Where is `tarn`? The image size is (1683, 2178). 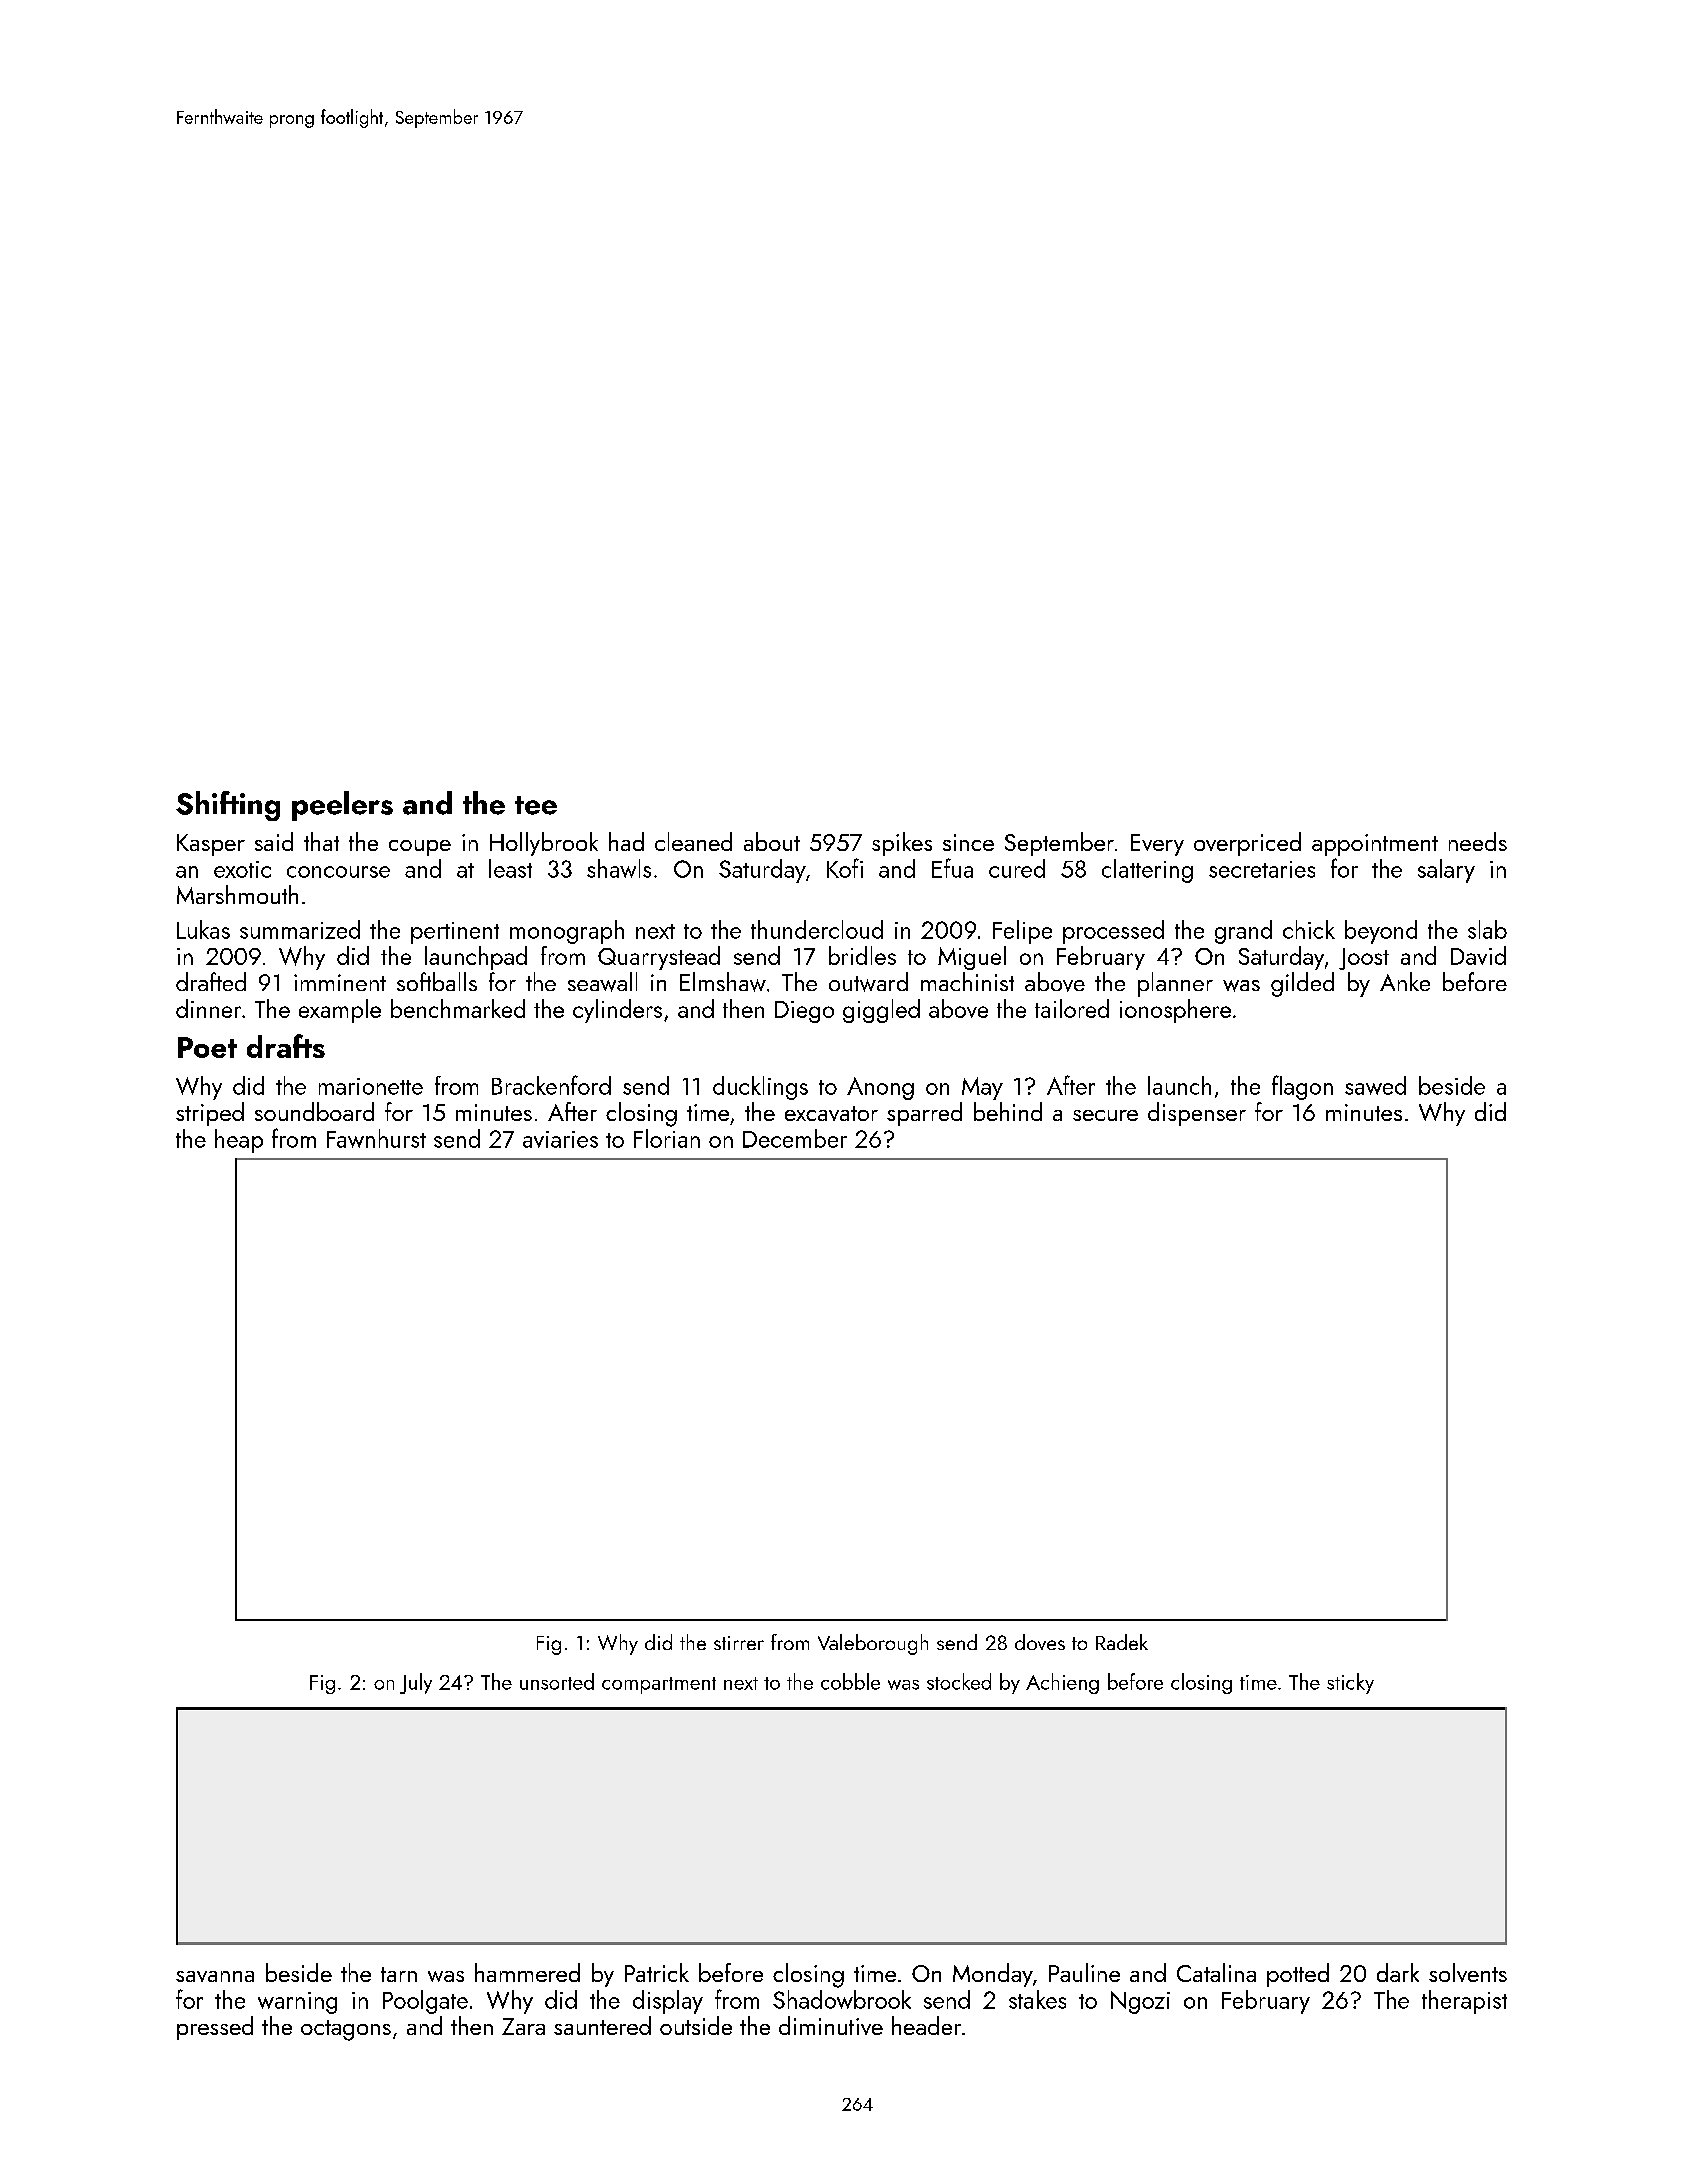 tarn is located at coordinates (399, 1974).
